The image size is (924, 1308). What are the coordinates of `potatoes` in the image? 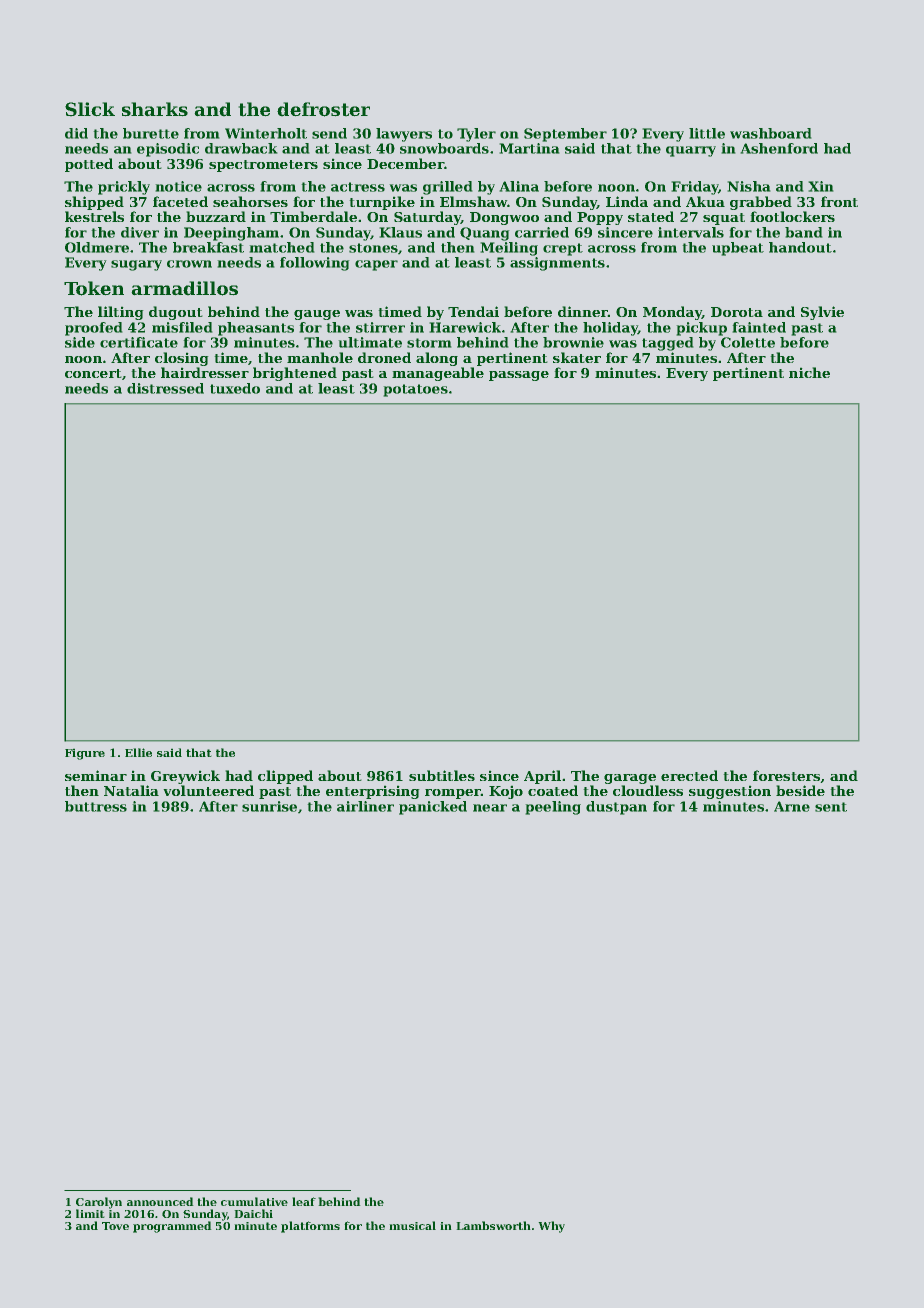 It's located at (416, 390).
